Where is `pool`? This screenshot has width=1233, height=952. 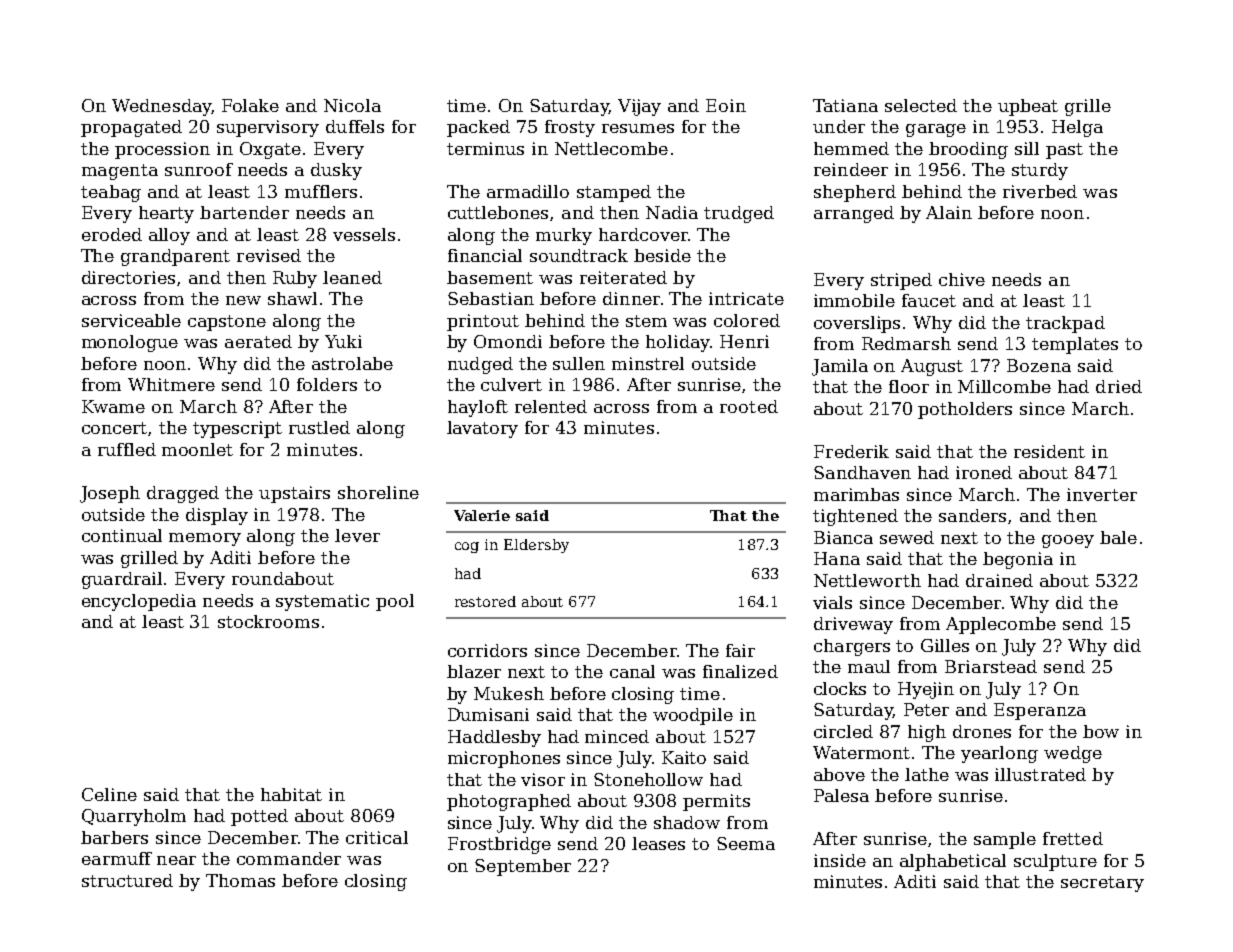
pool is located at coordinates (395, 602).
